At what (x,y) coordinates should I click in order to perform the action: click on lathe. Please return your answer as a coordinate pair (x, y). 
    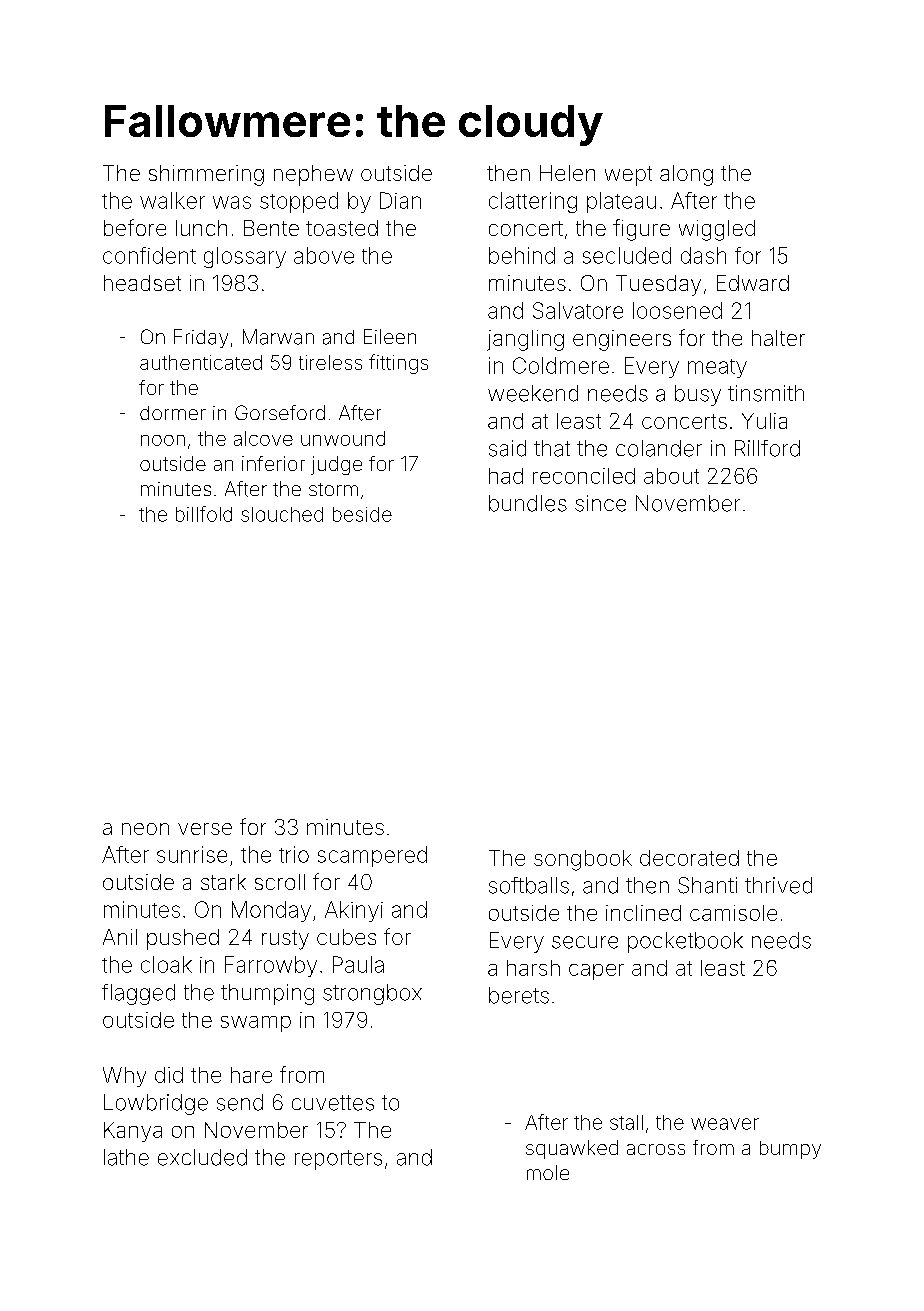
    Looking at the image, I should click on (126, 1157).
